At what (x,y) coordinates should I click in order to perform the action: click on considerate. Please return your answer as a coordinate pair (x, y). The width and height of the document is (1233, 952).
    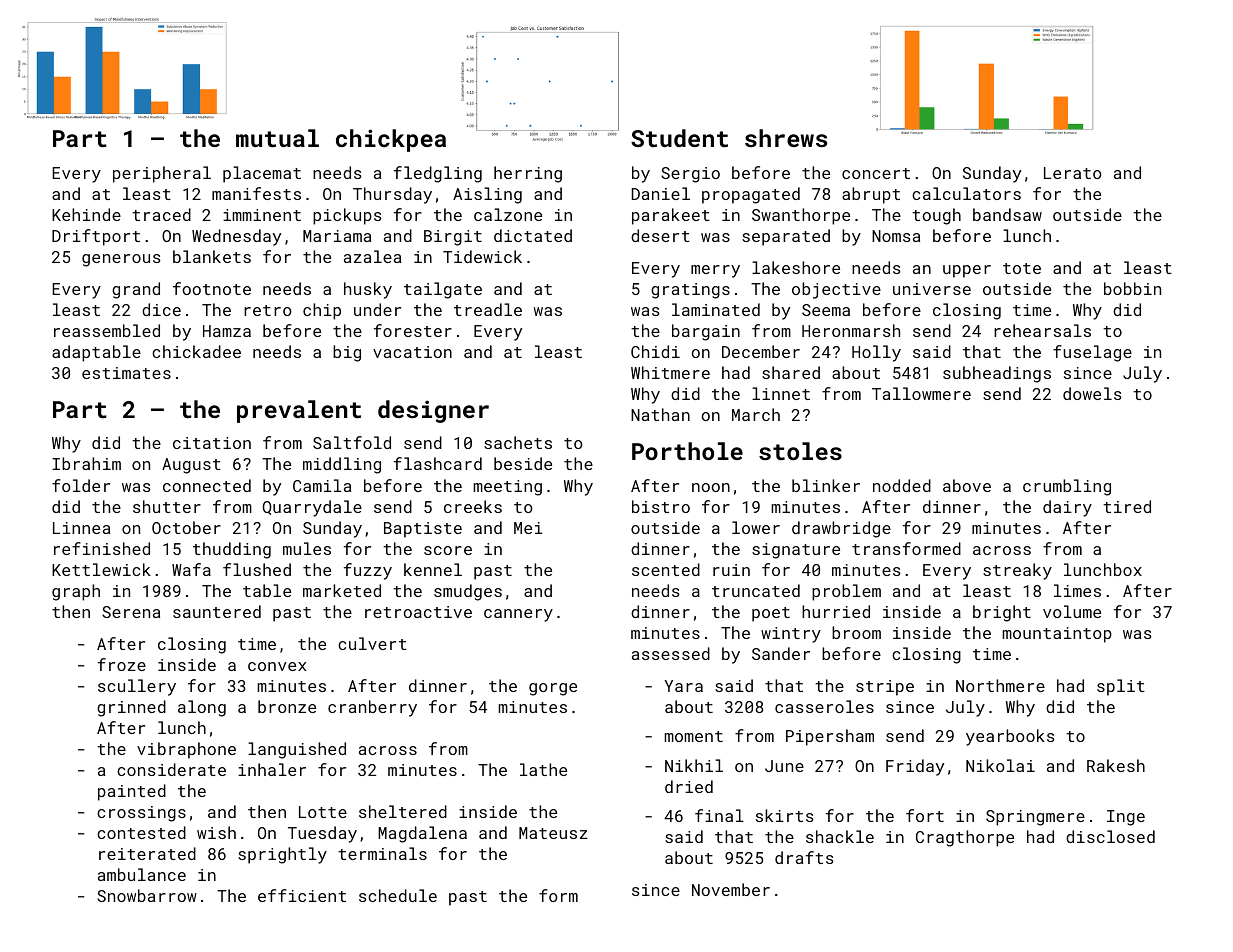
    Looking at the image, I should click on (171, 769).
